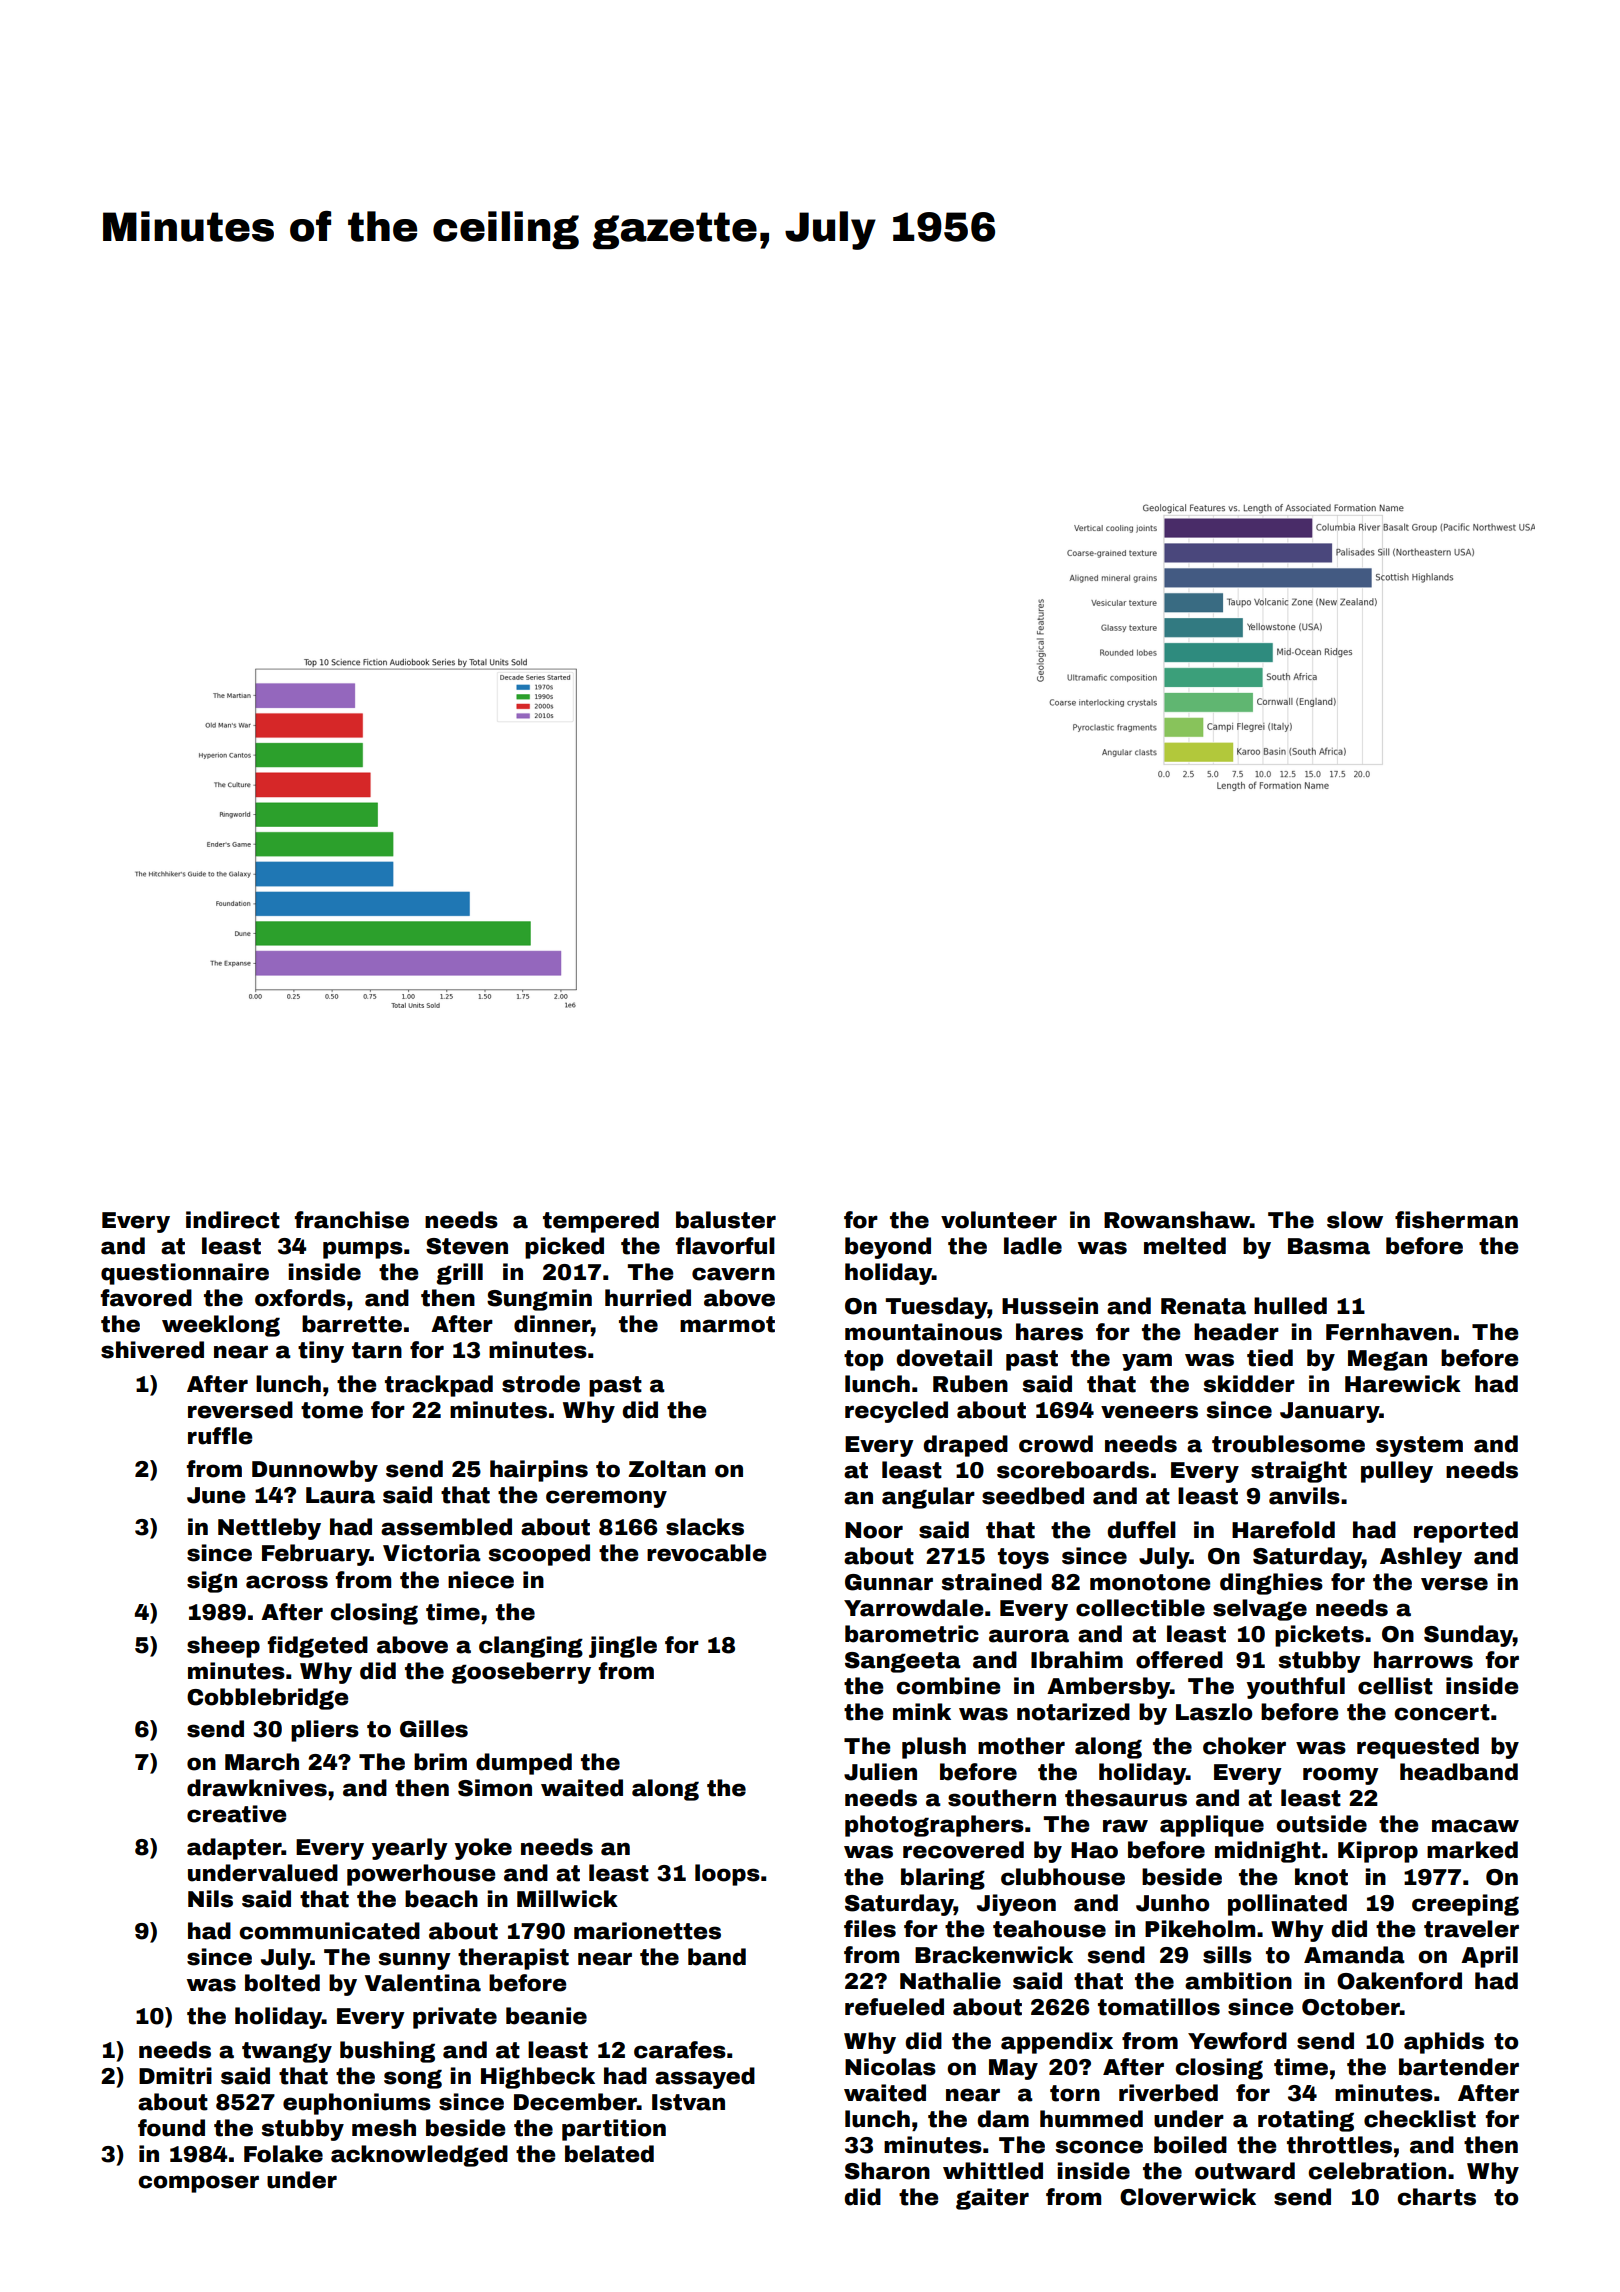 The image size is (1620, 2292). Describe the element at coordinates (680, 2050) in the image. I see `carafes` at that location.
